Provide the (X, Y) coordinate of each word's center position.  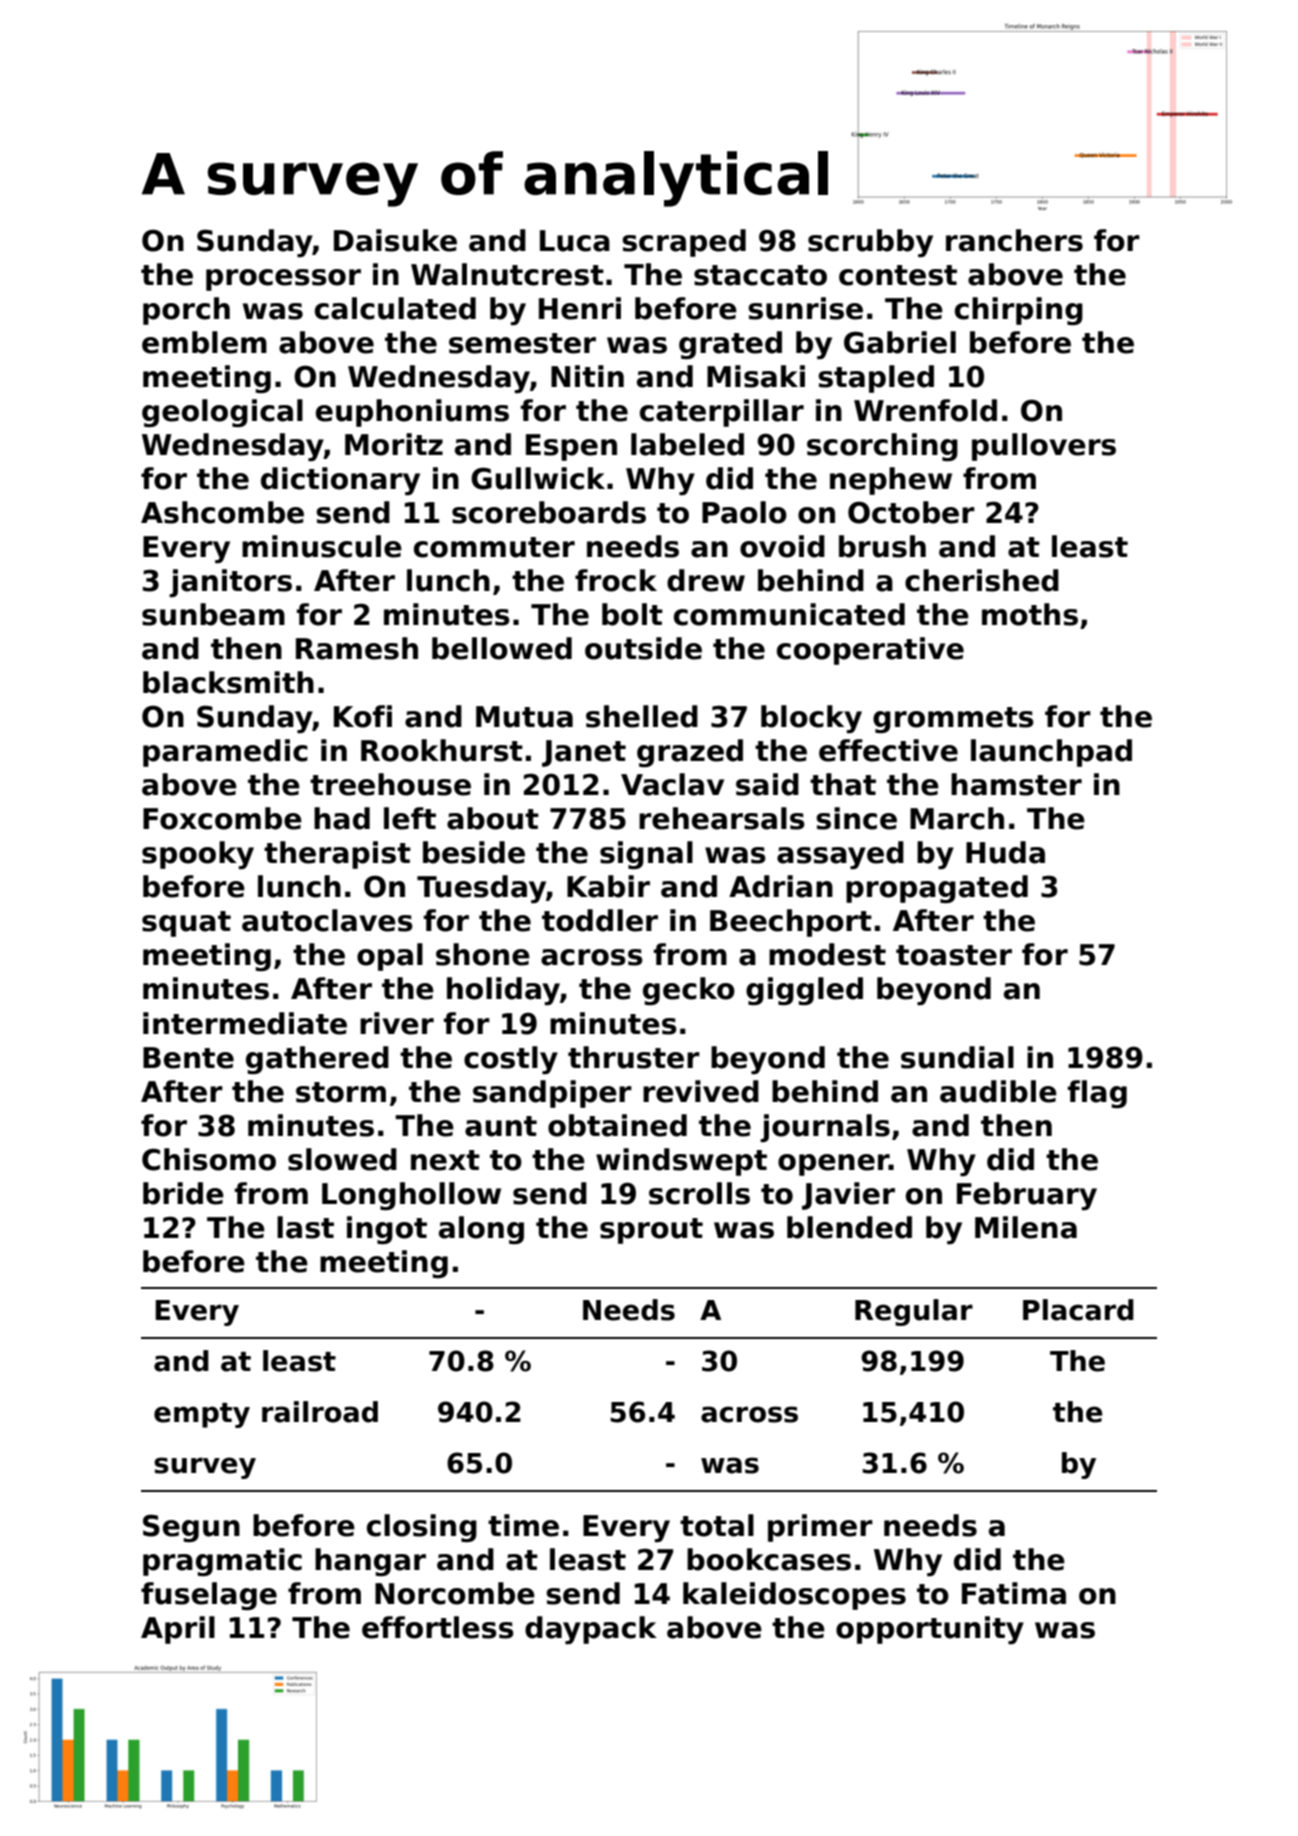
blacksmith (228, 682)
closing (422, 1528)
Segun (191, 1528)
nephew (891, 481)
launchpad (1051, 753)
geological (222, 413)
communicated (789, 614)
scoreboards (549, 512)
